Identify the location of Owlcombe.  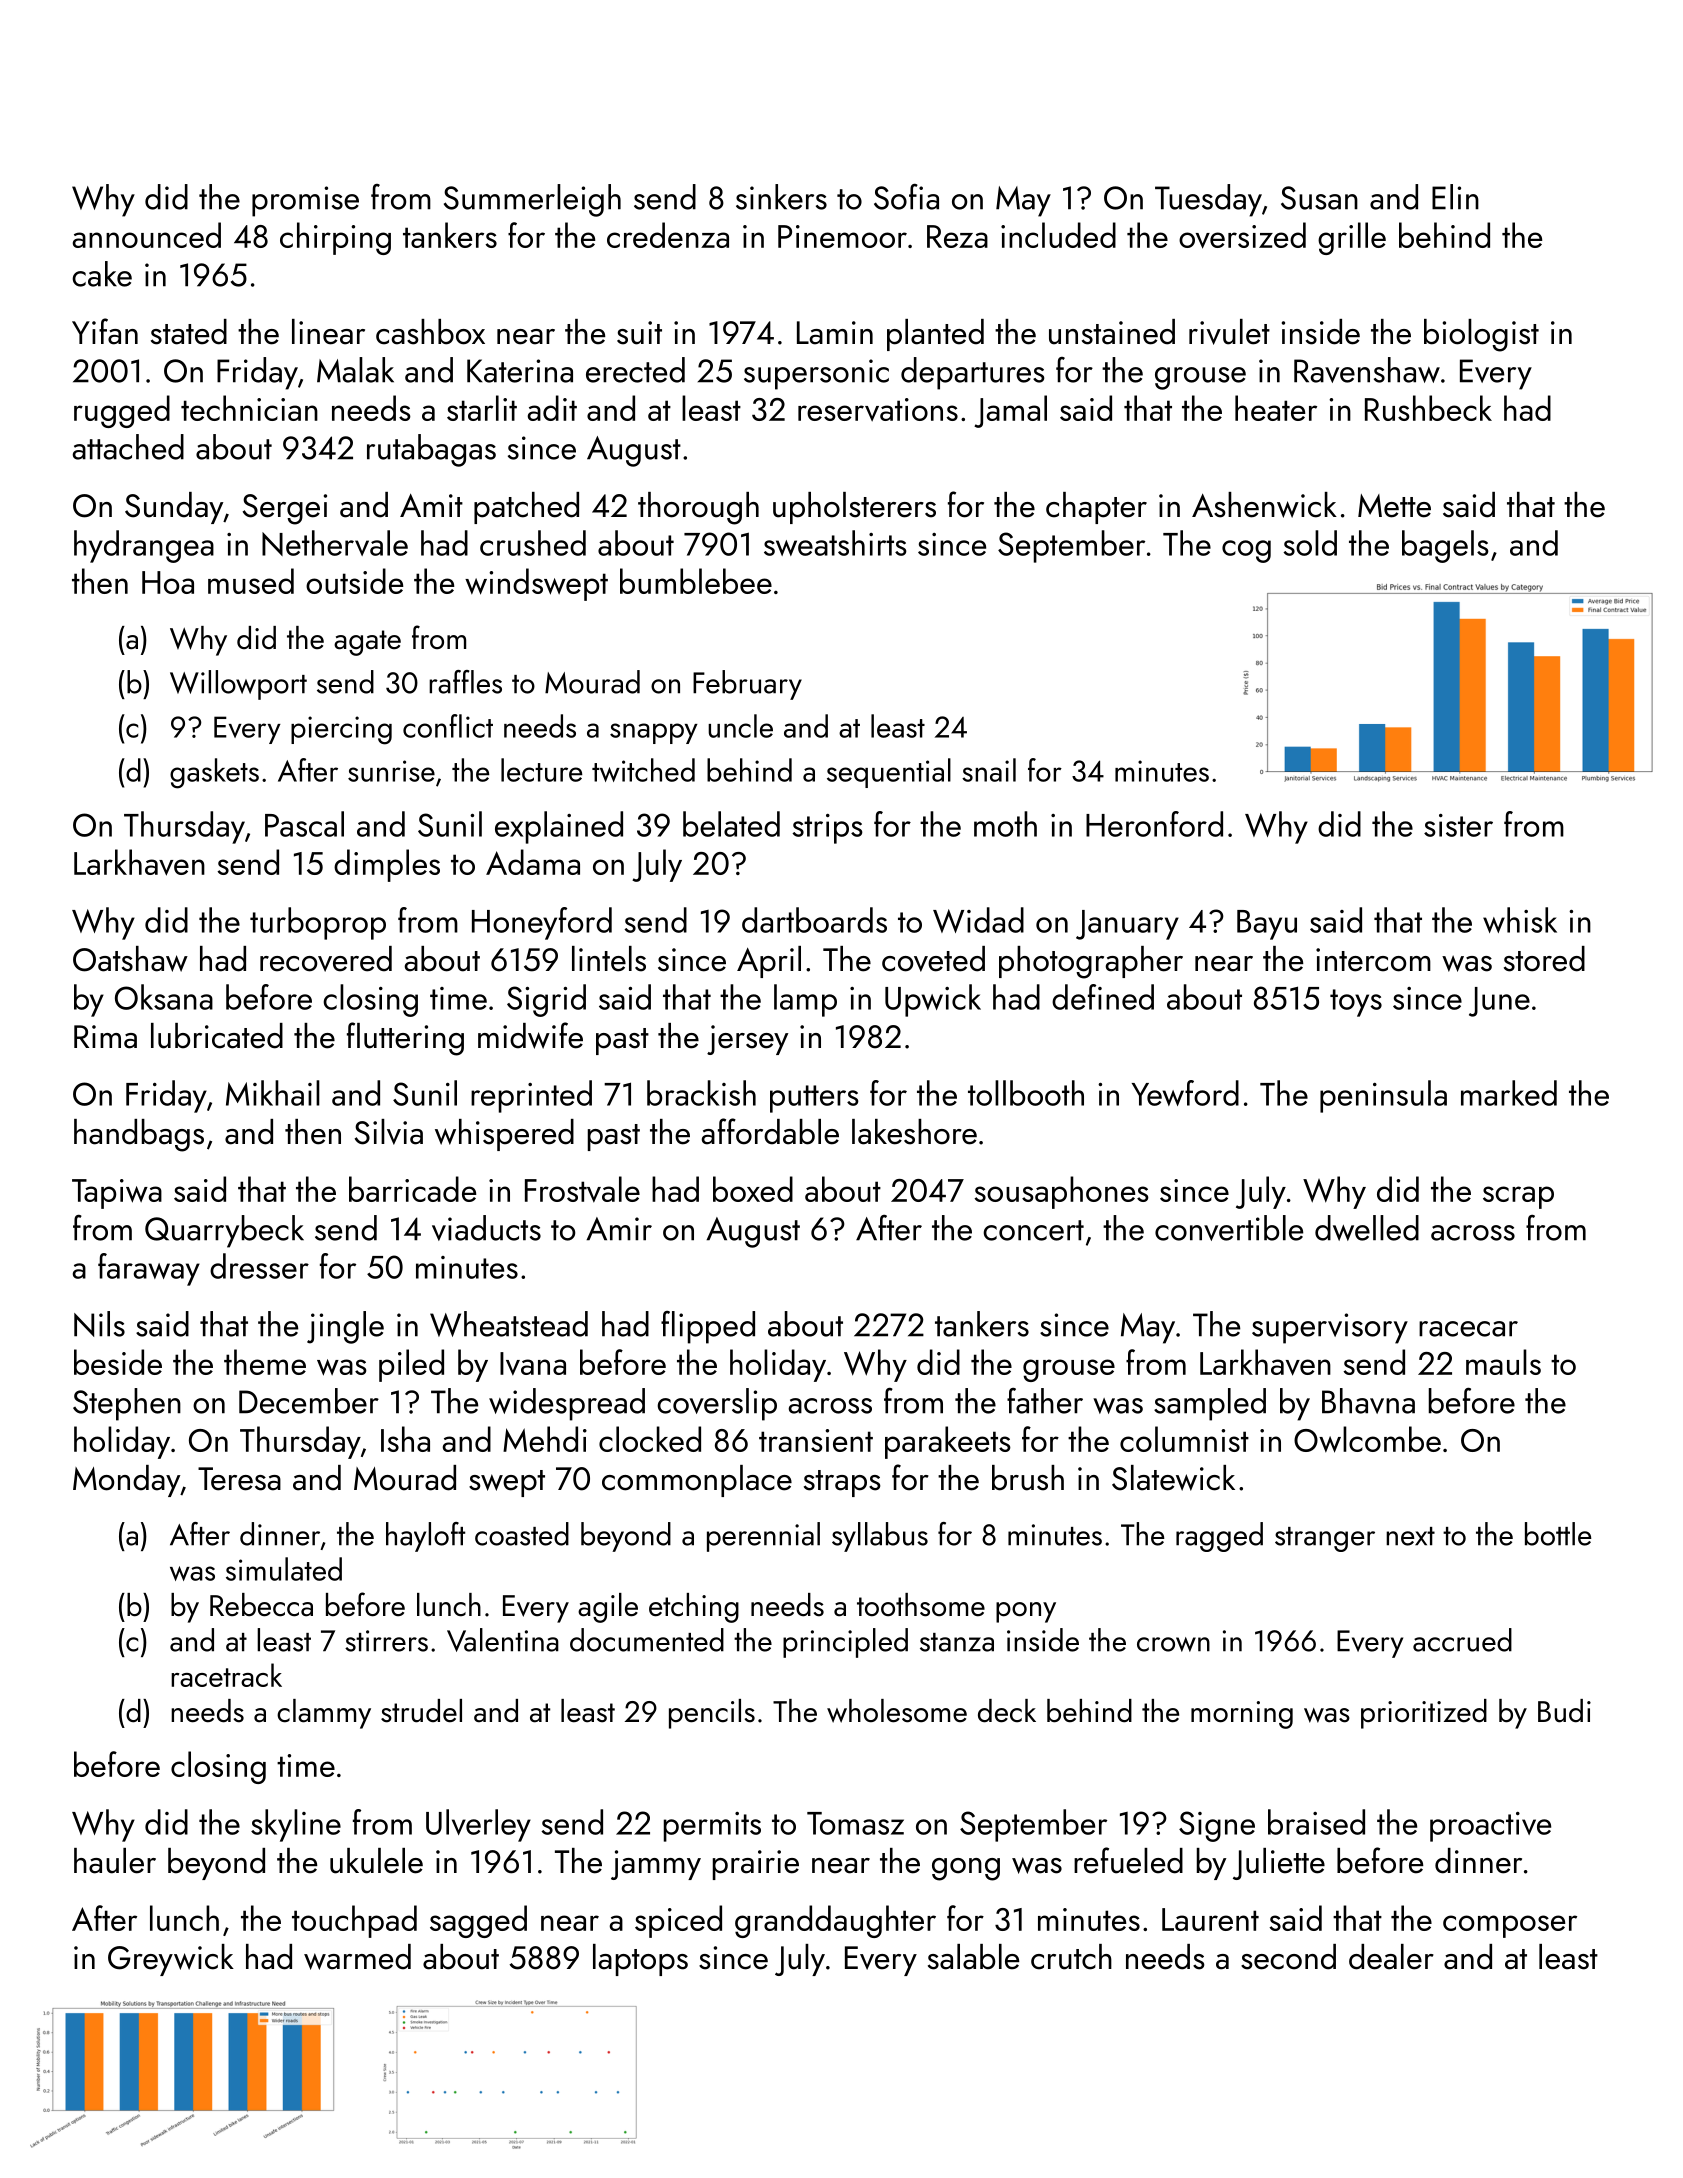
(1367, 1439).
